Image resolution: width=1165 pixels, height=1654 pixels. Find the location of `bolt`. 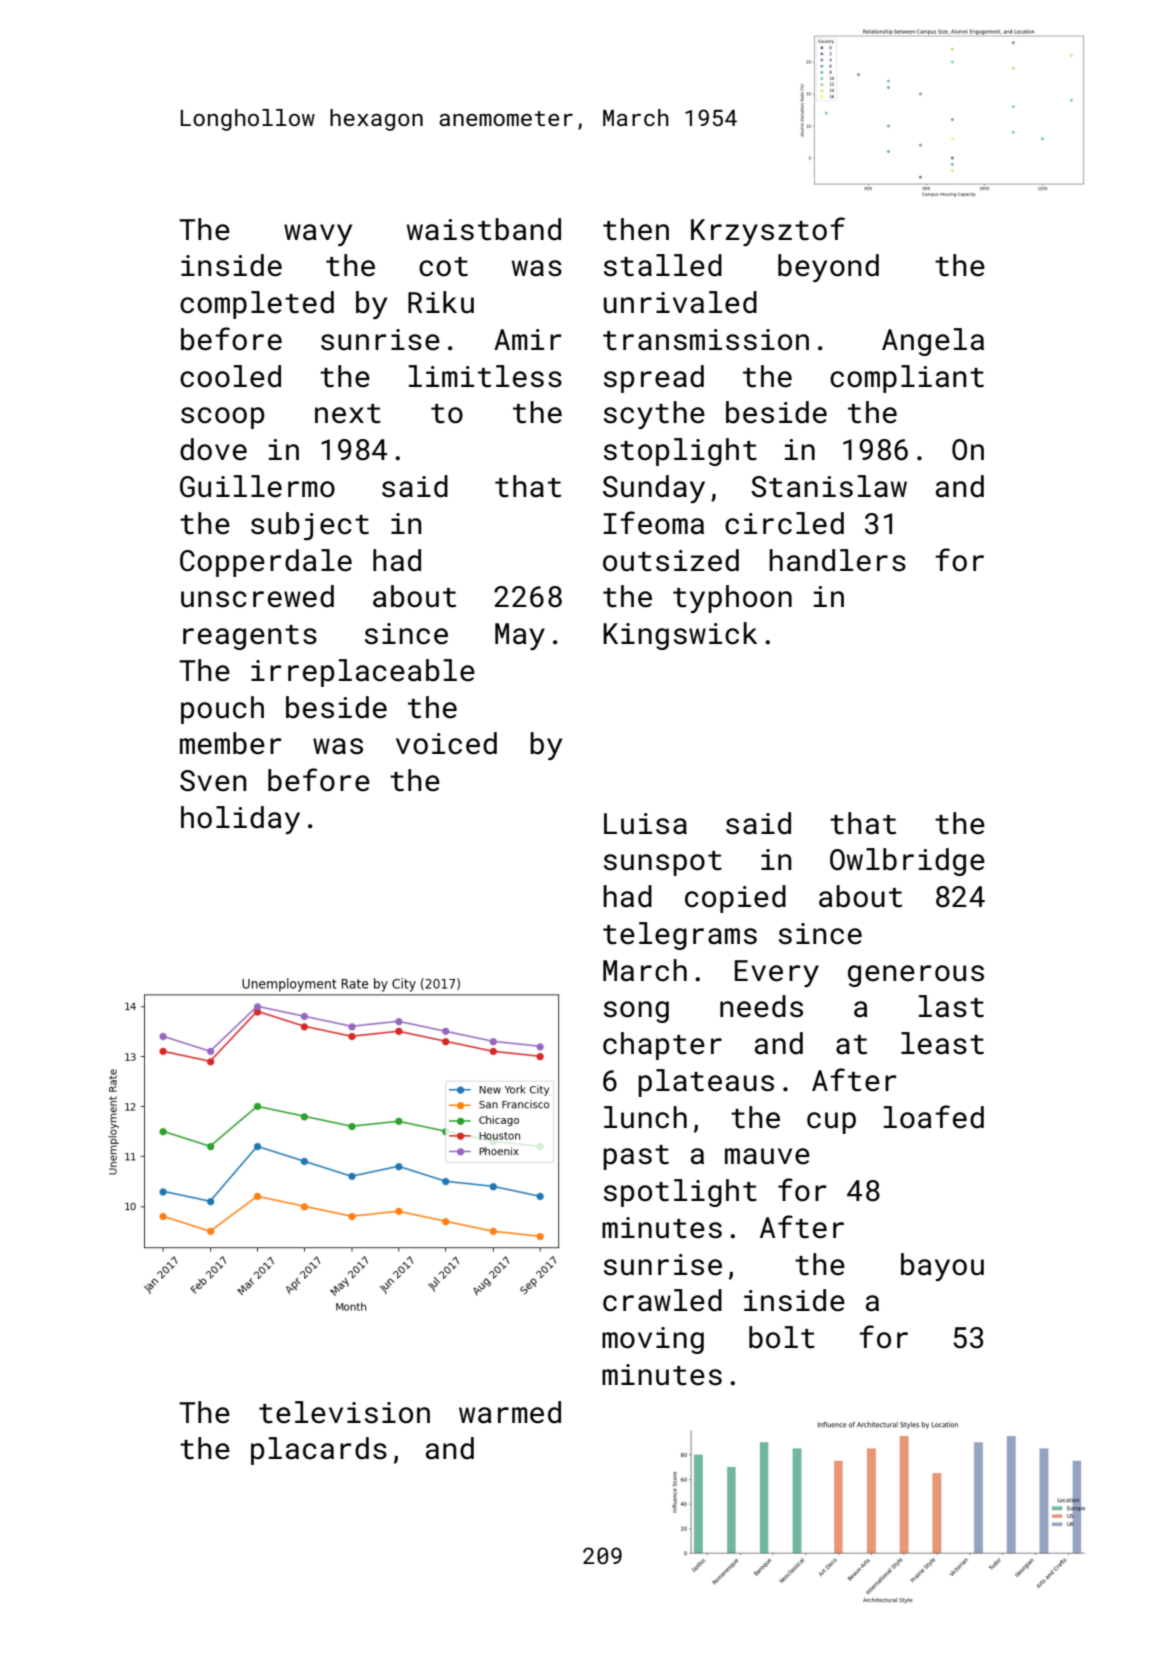

bolt is located at coordinates (782, 1337).
